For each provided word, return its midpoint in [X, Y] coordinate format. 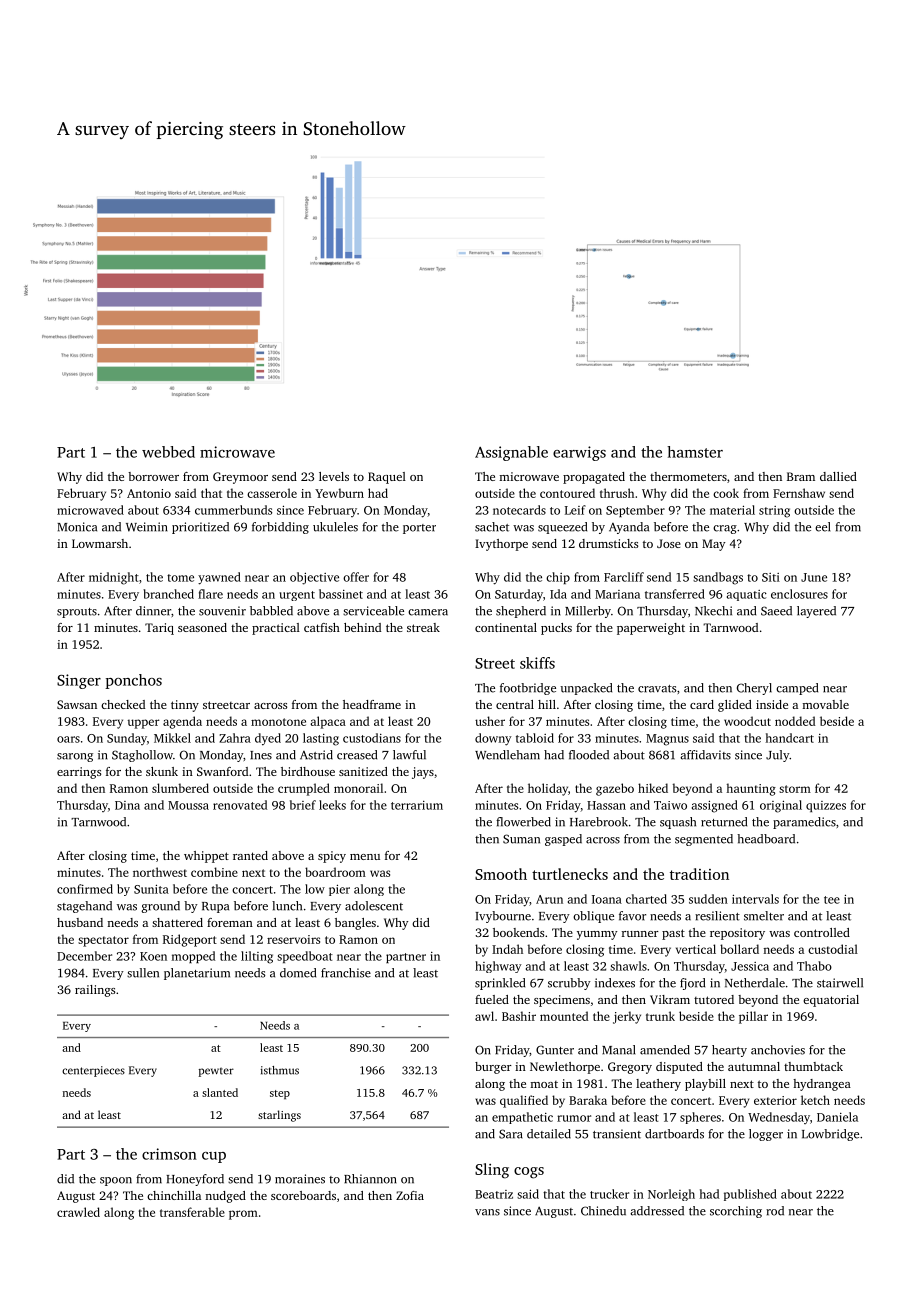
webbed [168, 452]
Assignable [511, 453]
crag [725, 529]
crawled [78, 1212]
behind [362, 627]
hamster [695, 452]
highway [498, 967]
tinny [185, 706]
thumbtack [813, 1066]
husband [80, 922]
